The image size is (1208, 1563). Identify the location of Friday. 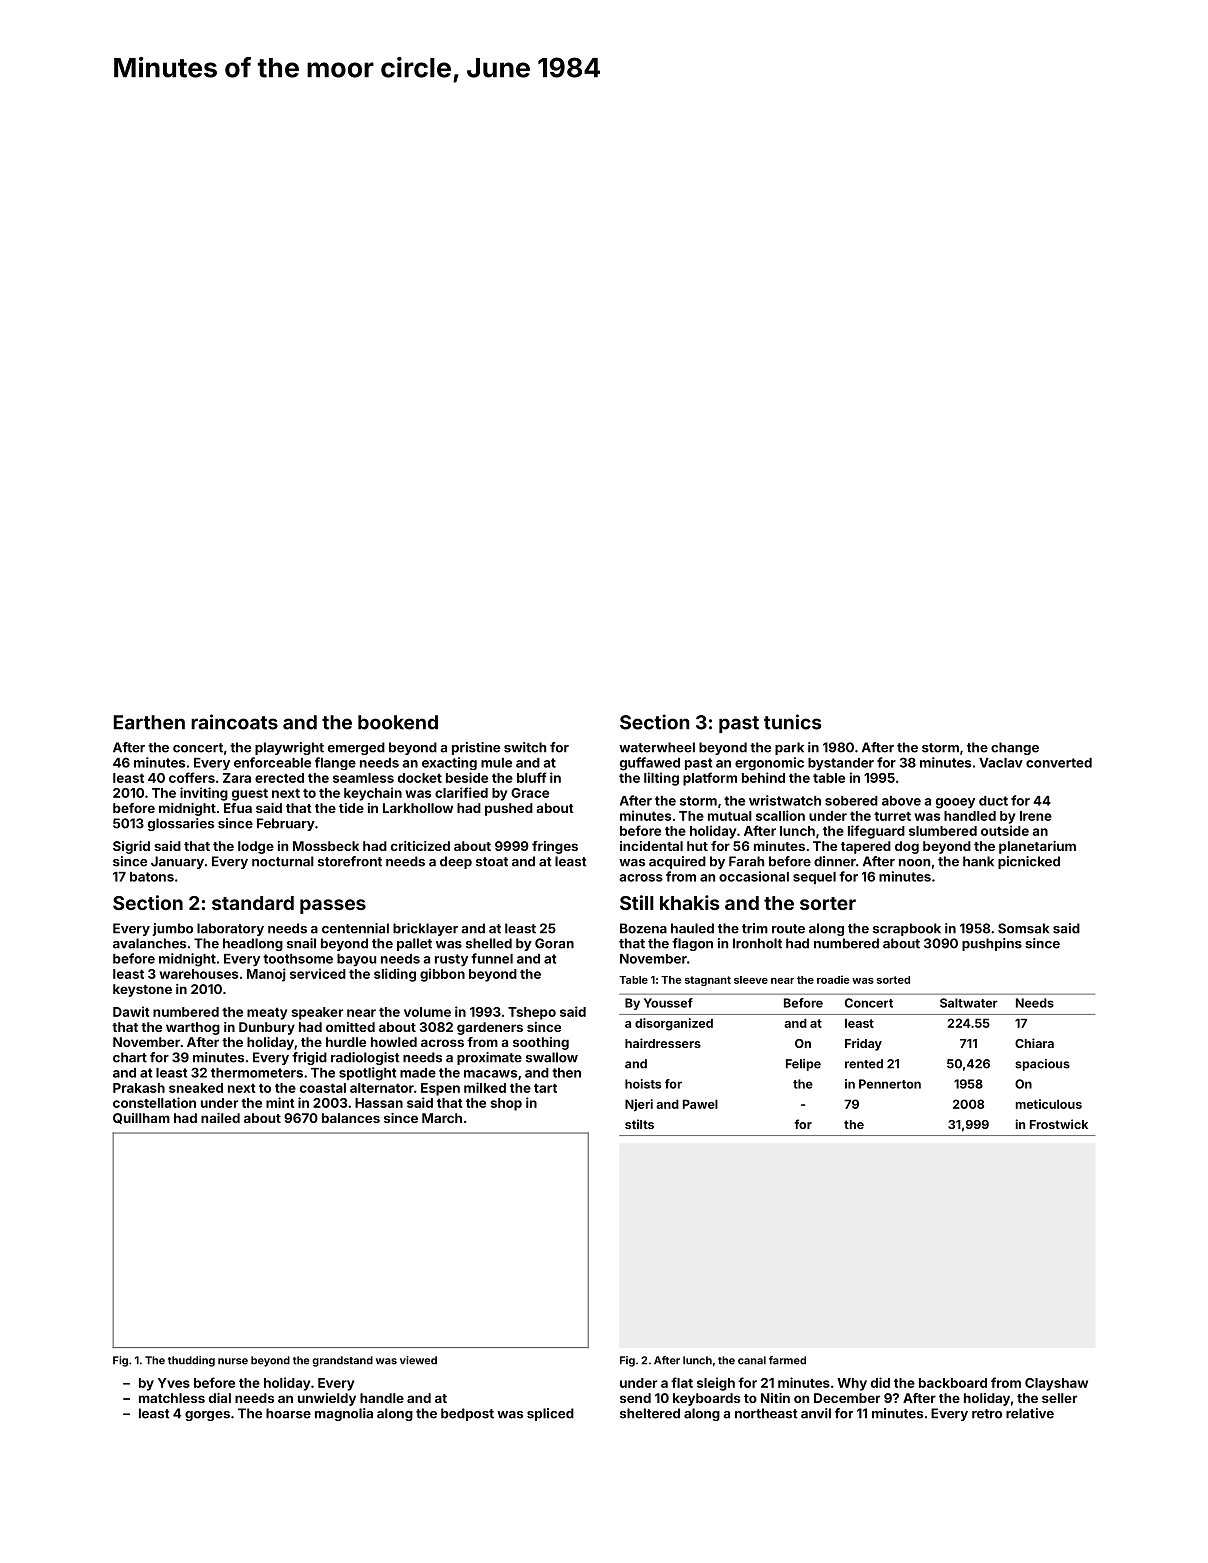
(863, 1044).
